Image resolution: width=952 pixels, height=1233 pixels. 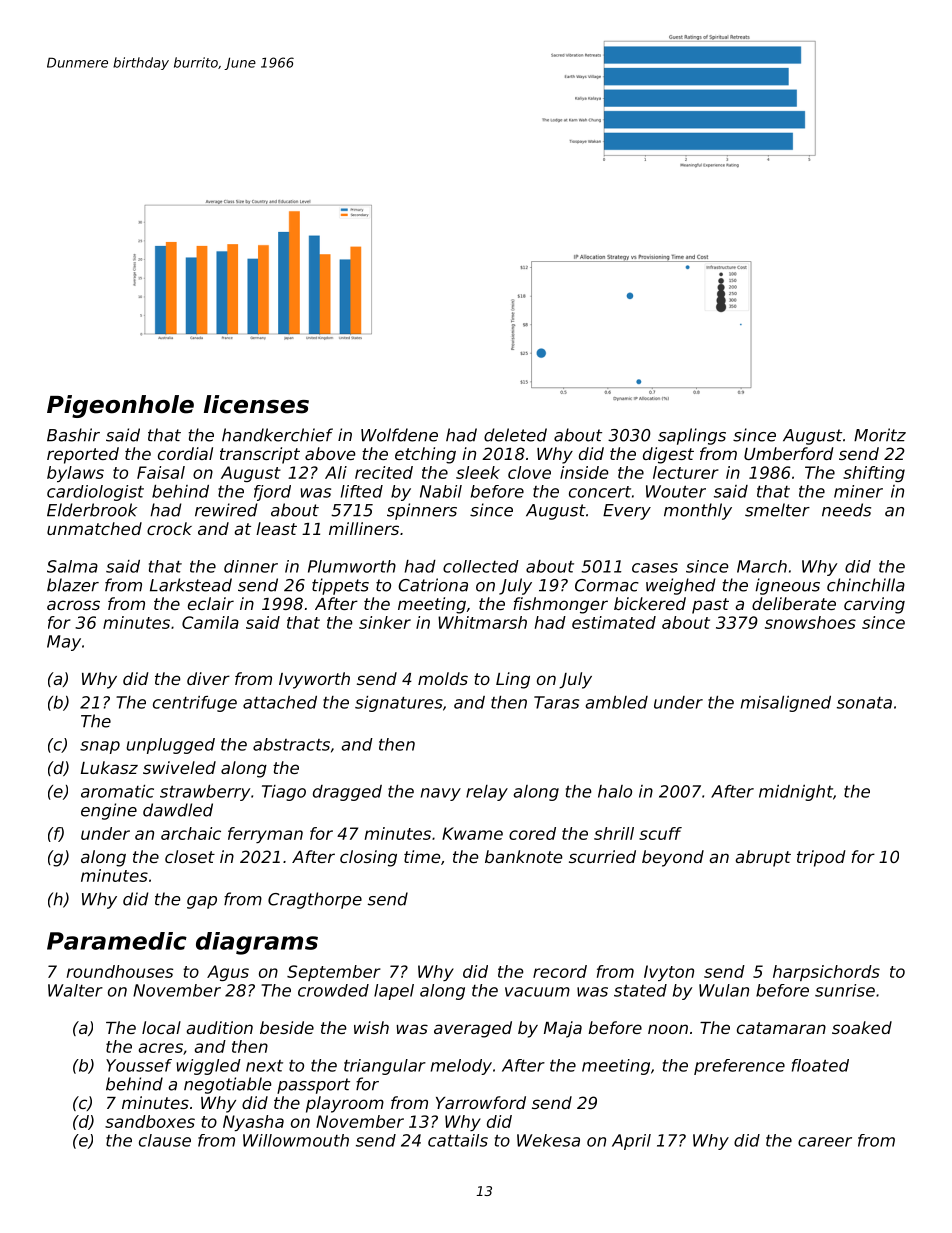 What do you see at coordinates (208, 678) in the screenshot?
I see `diver` at bounding box center [208, 678].
